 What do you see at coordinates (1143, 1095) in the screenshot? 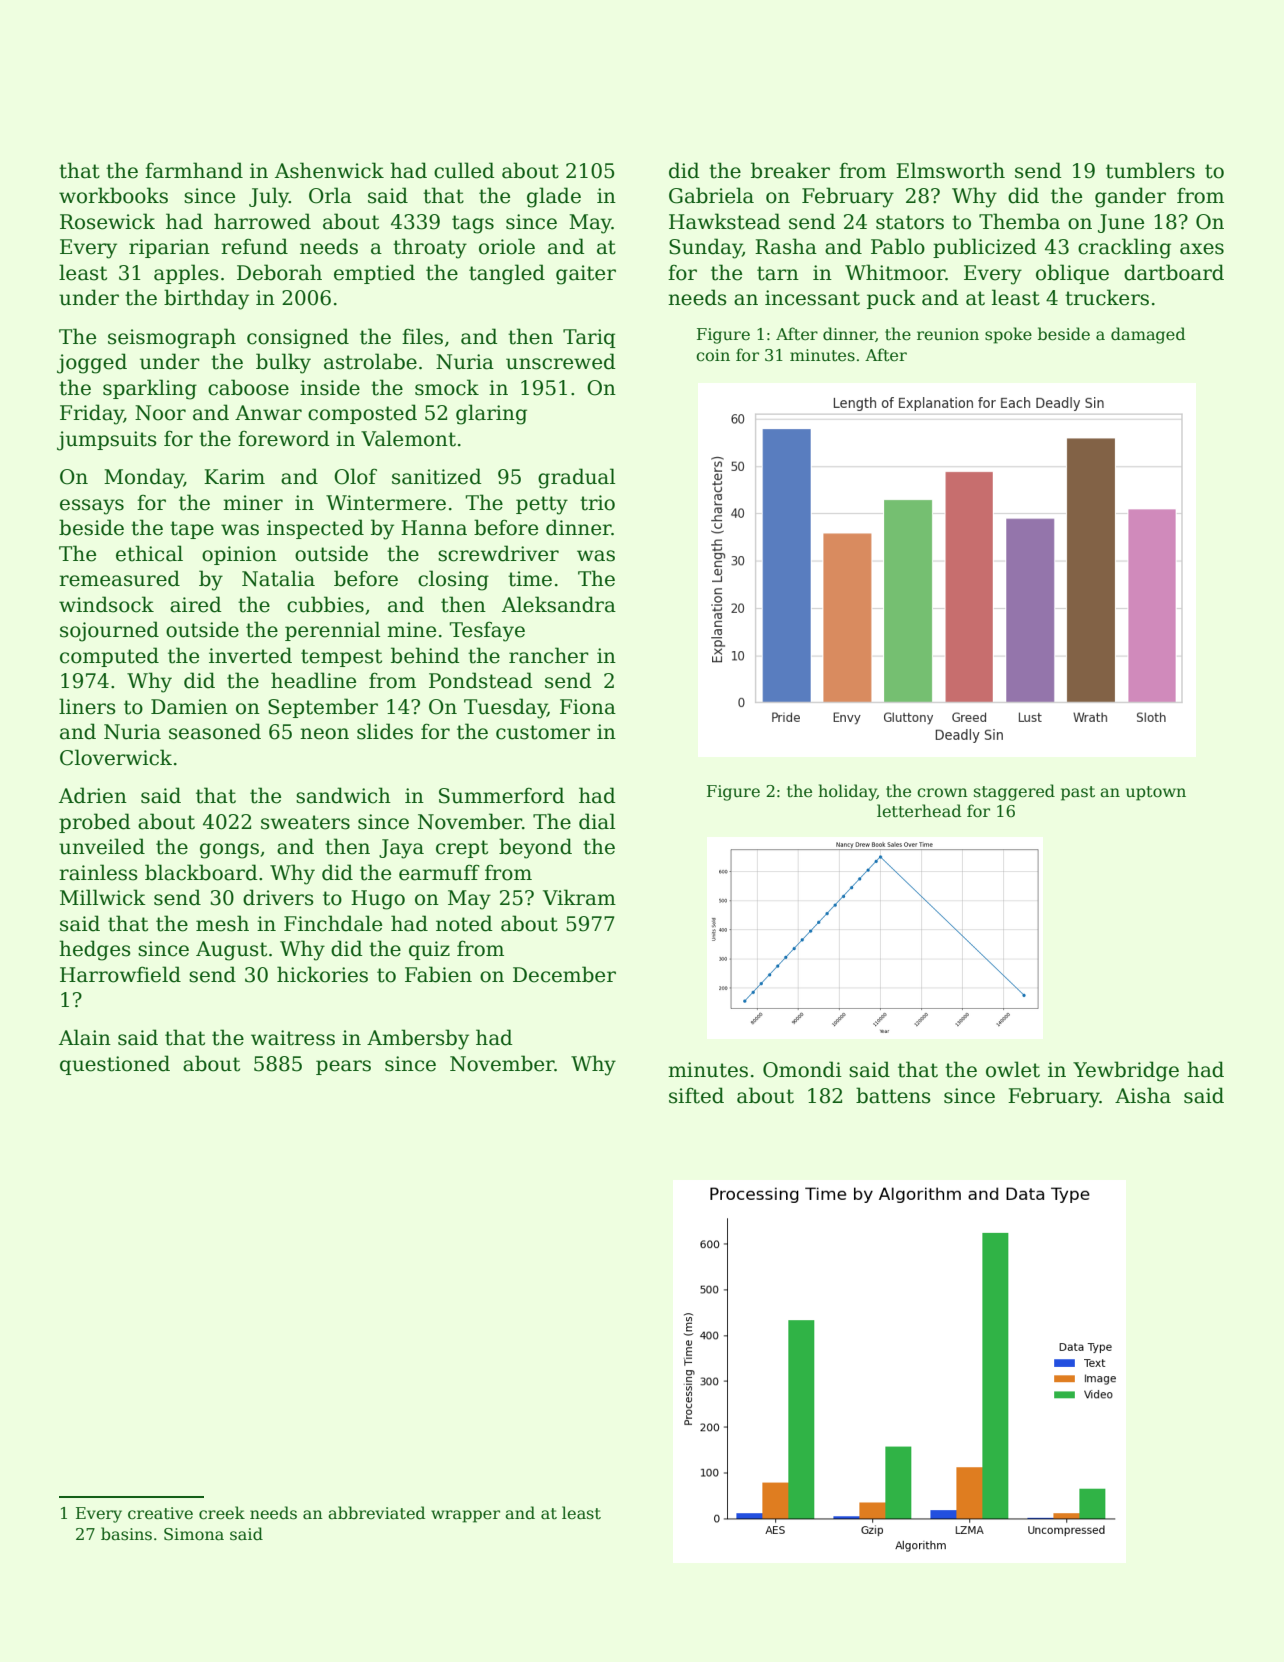
I see `Aisha` at bounding box center [1143, 1095].
